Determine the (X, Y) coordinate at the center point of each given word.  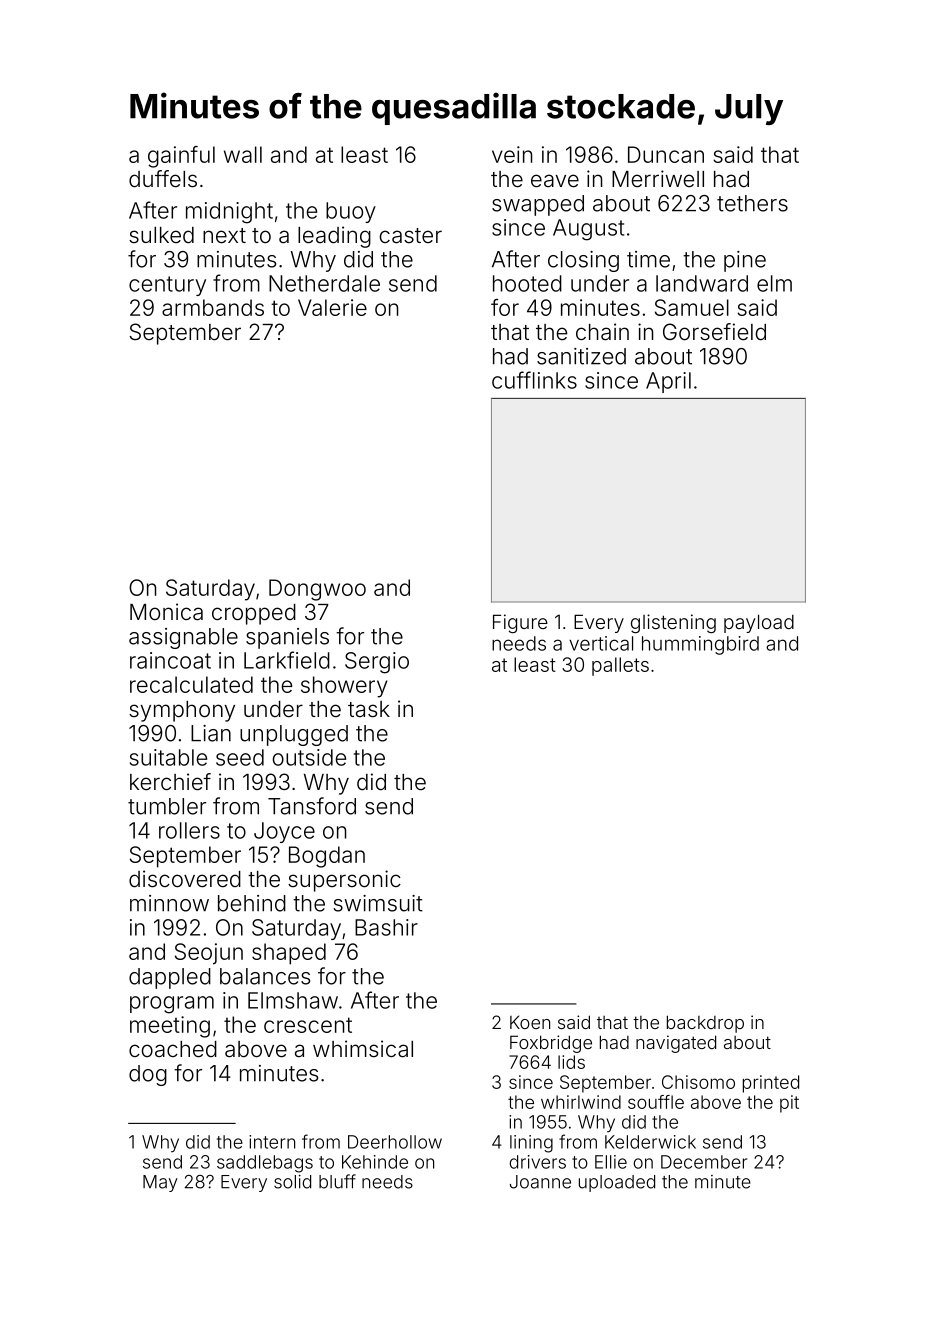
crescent (308, 1025)
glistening (673, 623)
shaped (289, 954)
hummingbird (700, 645)
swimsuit (378, 903)
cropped (254, 614)
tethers (752, 203)
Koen (530, 1022)
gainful (181, 157)
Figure (520, 623)
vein (512, 154)
